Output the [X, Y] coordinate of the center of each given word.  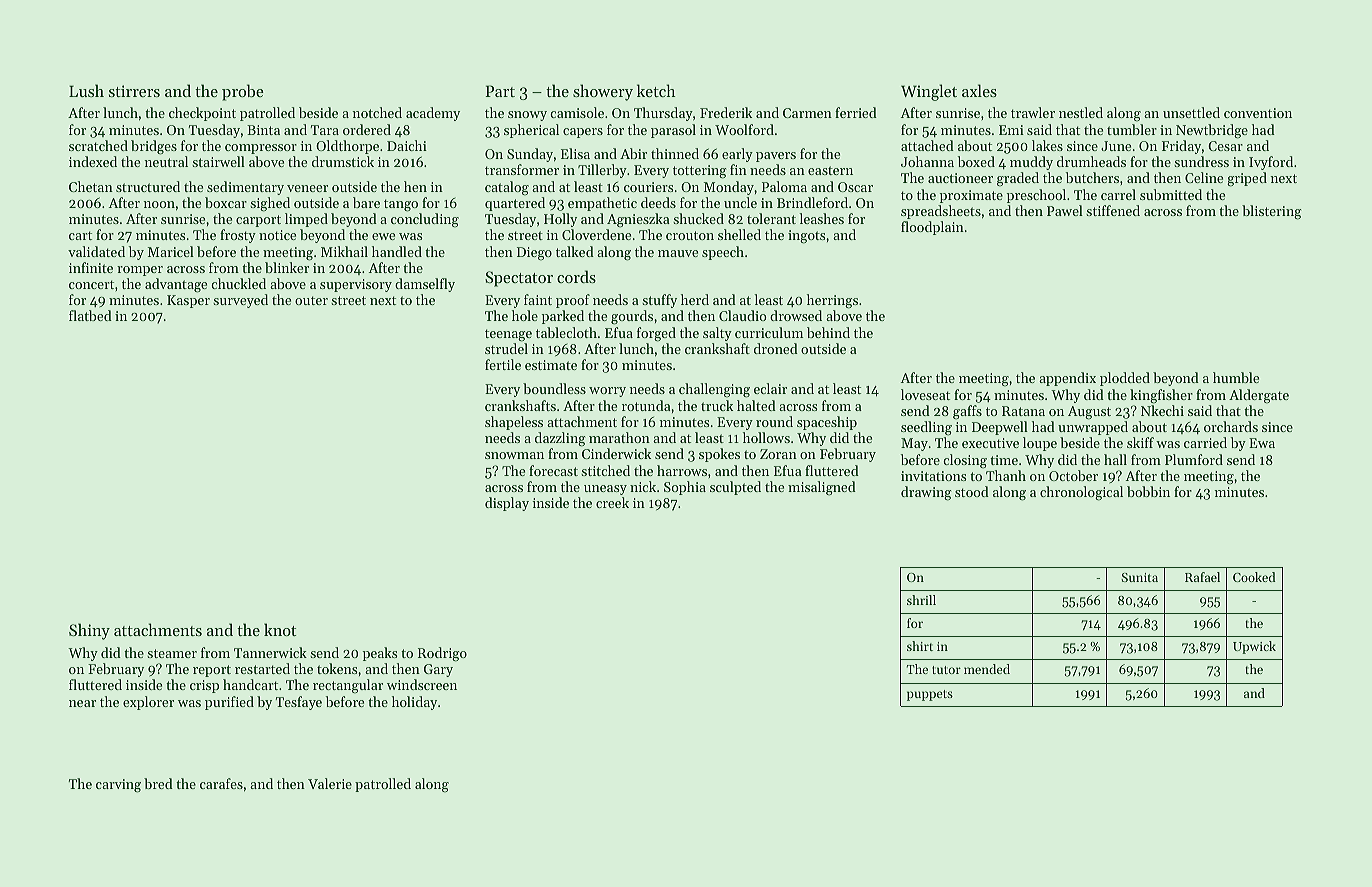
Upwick [1254, 647]
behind [828, 332]
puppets [930, 695]
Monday [729, 188]
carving [118, 786]
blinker [287, 267]
